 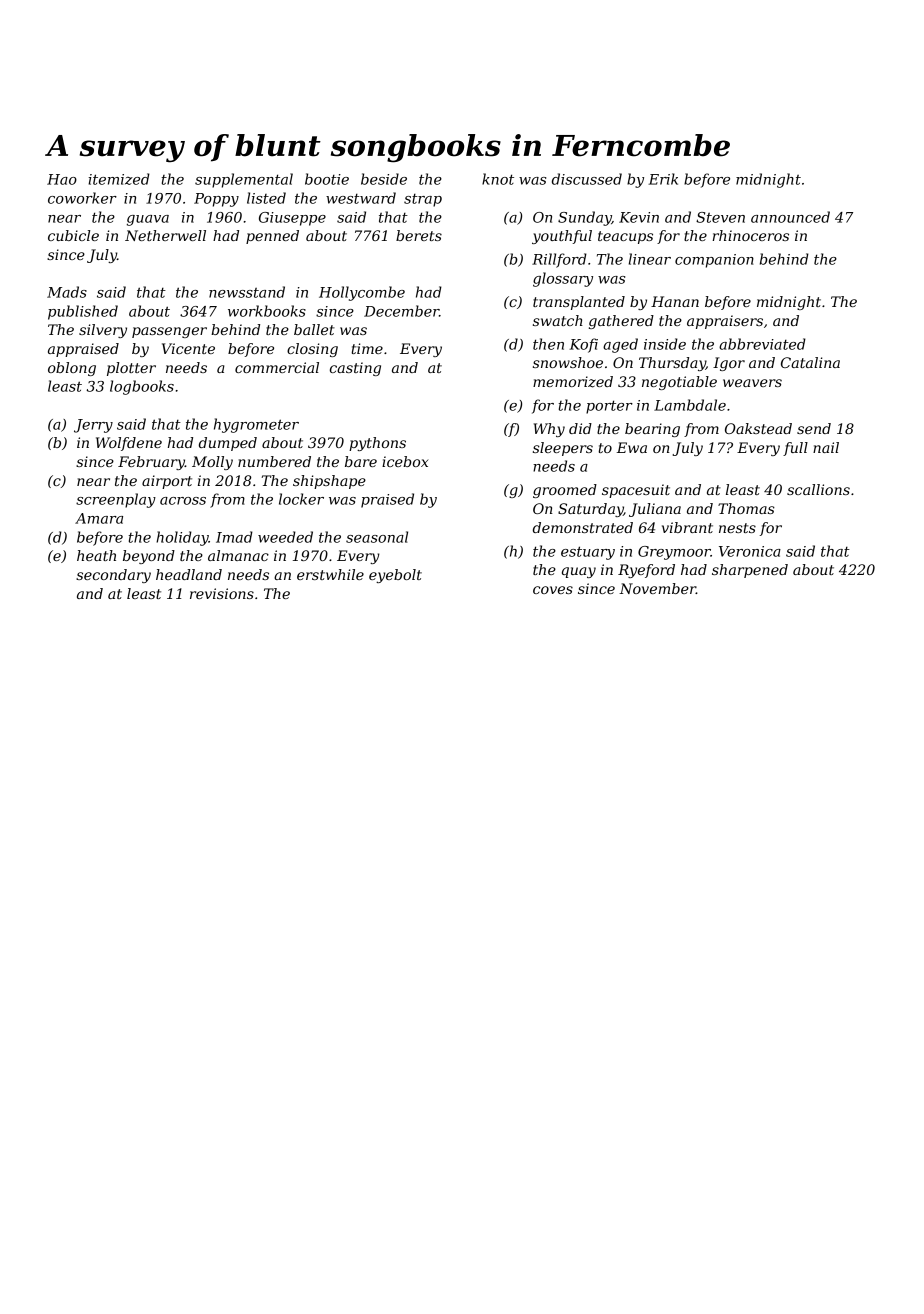 I want to click on bootie, so click(x=327, y=179).
